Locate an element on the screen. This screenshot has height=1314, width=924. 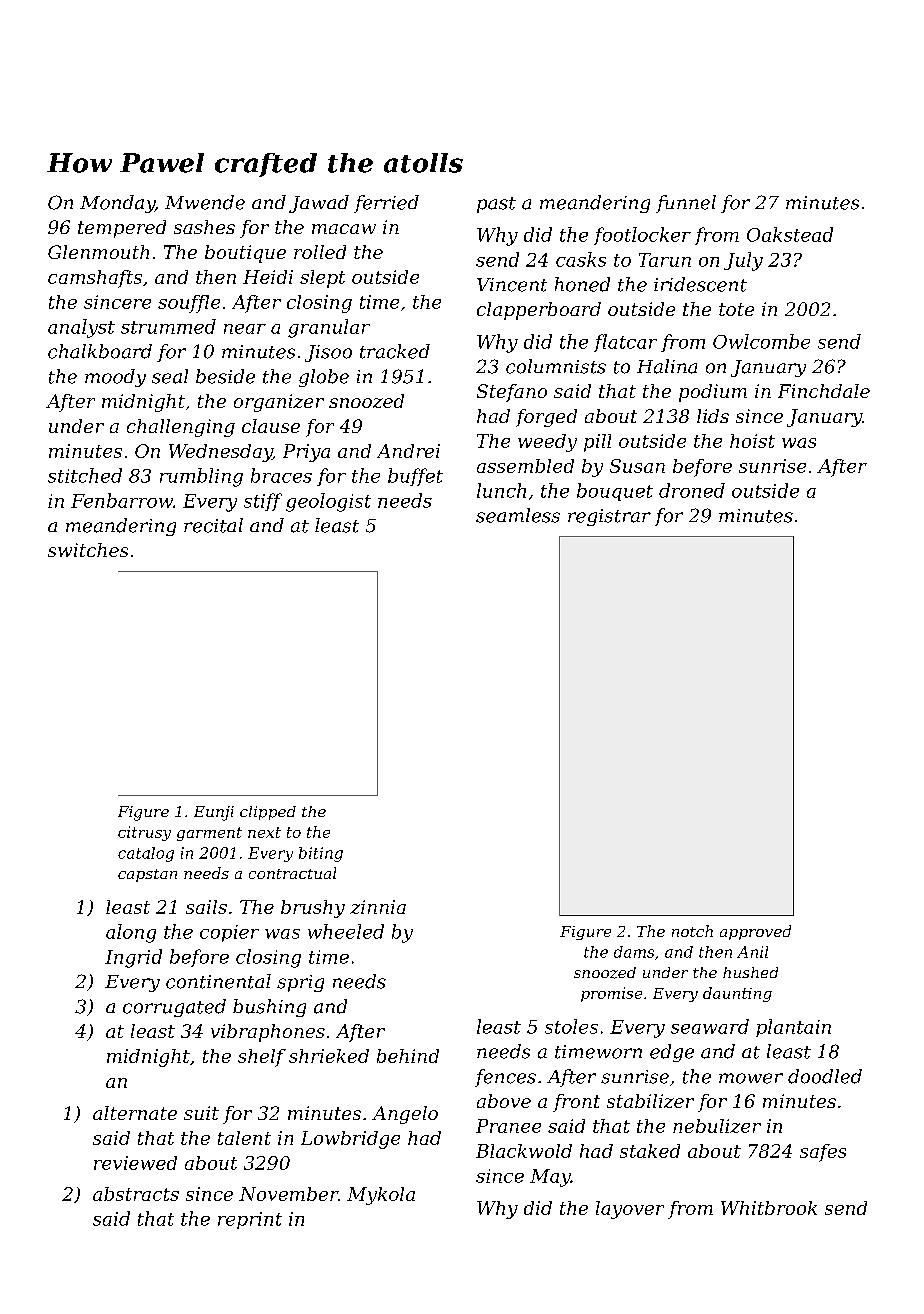
seamless is located at coordinates (518, 515).
